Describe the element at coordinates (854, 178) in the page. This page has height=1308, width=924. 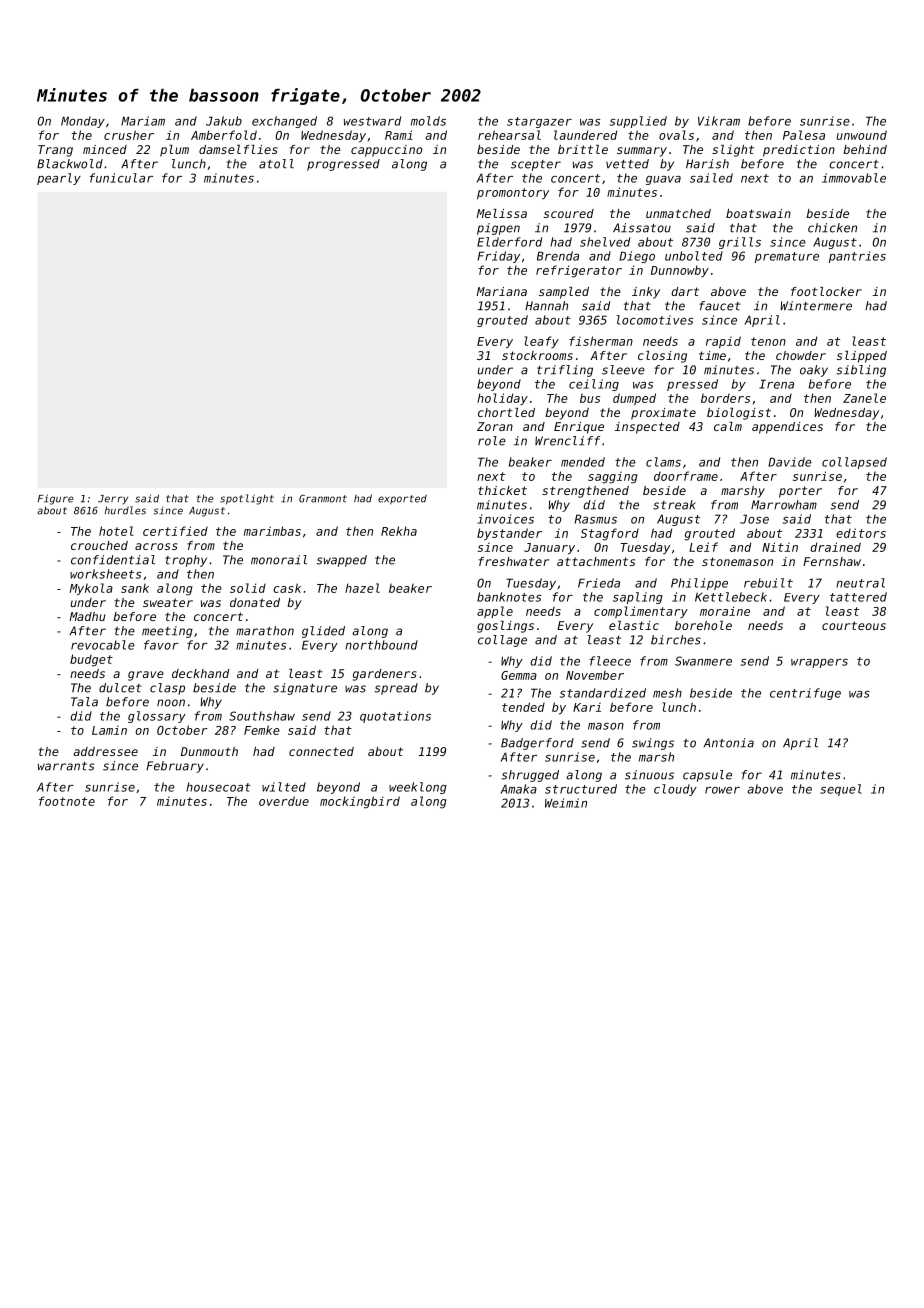
I see `immovable` at that location.
